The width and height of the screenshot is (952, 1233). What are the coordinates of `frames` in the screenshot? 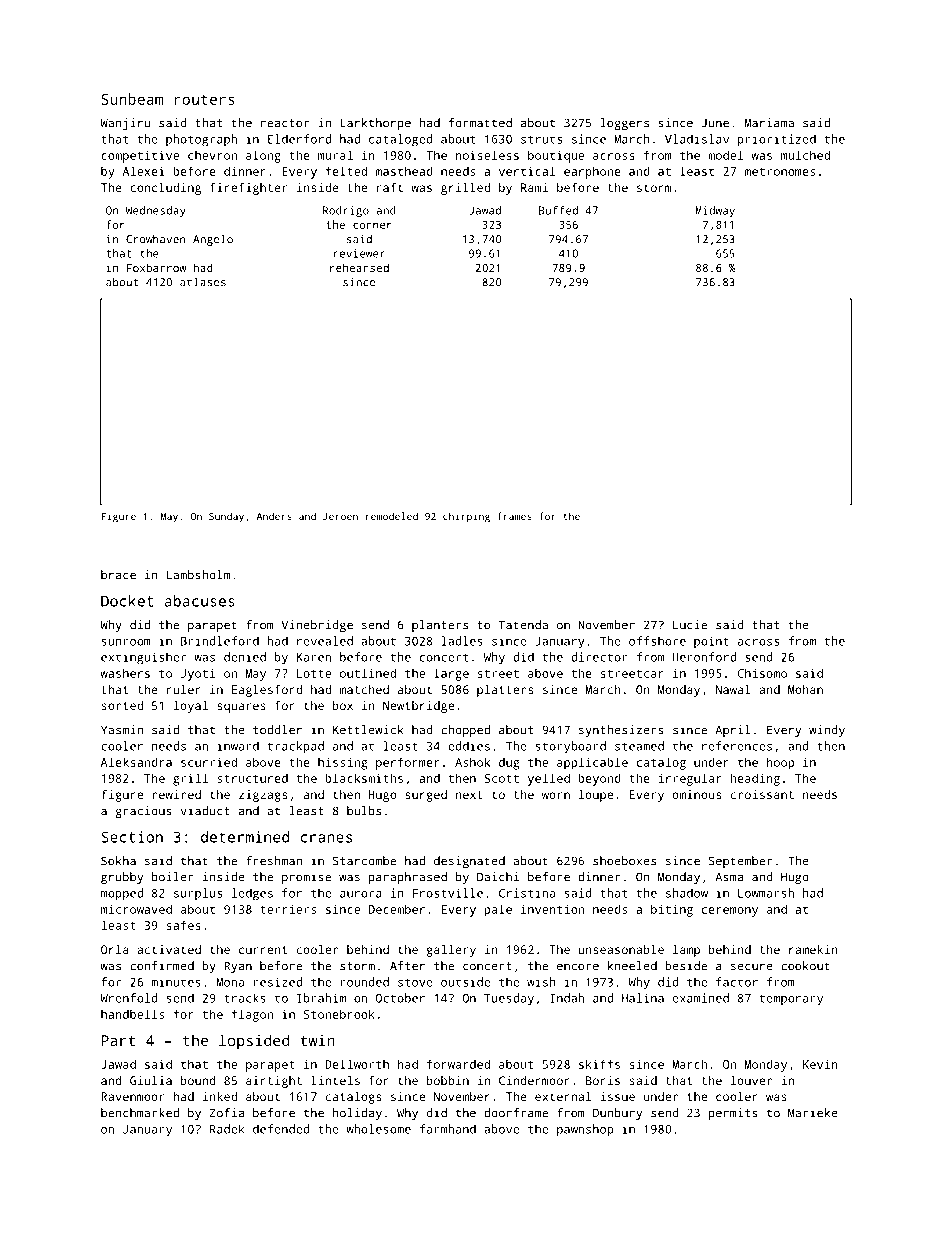 It's located at (515, 516).
